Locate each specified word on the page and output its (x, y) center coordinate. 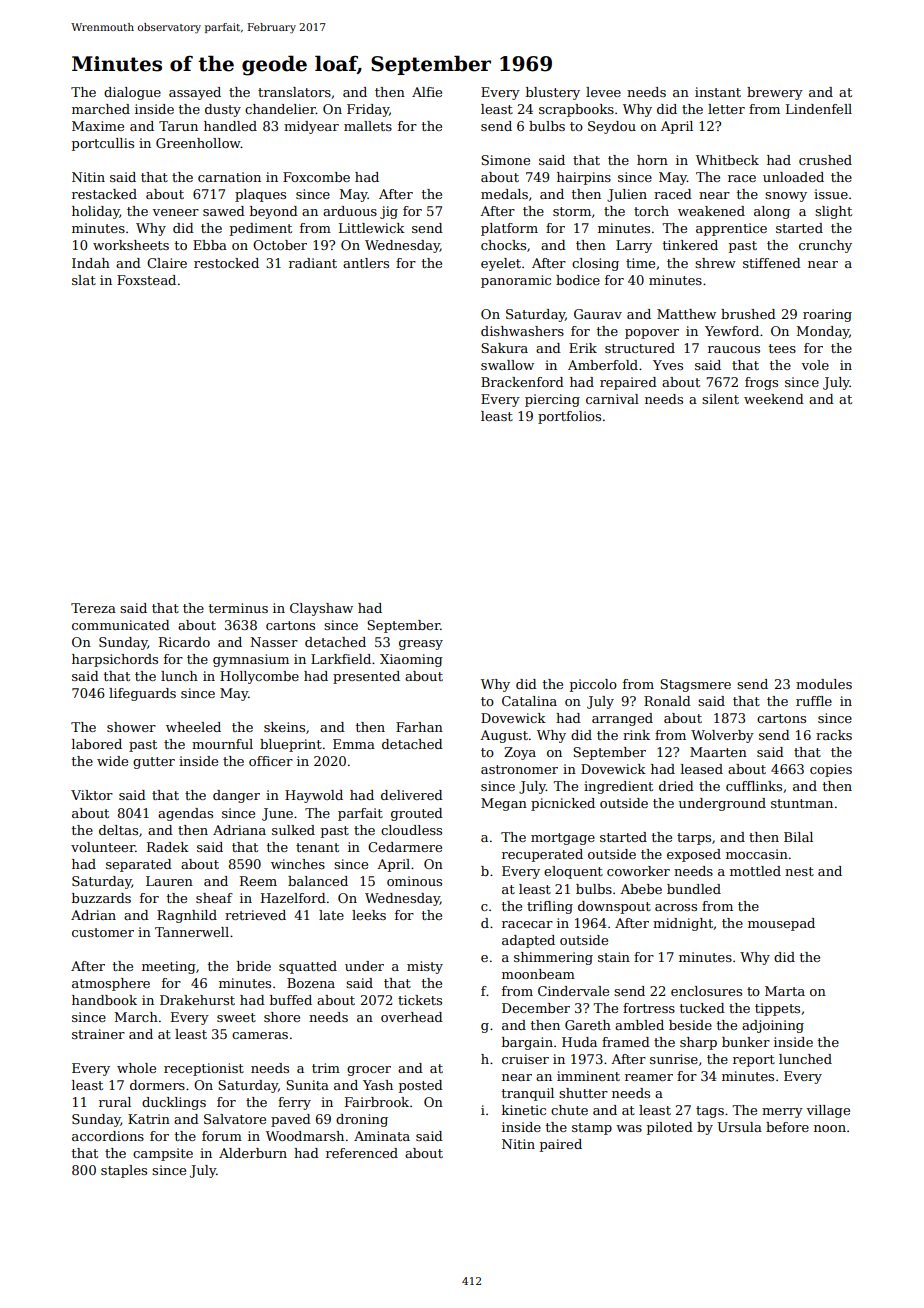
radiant (313, 263)
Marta (785, 991)
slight (833, 212)
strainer (98, 1034)
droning (362, 1120)
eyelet (501, 264)
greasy (421, 645)
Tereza (93, 608)
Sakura (504, 348)
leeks (369, 915)
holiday (96, 212)
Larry (634, 246)
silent (720, 399)
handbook (104, 1000)
